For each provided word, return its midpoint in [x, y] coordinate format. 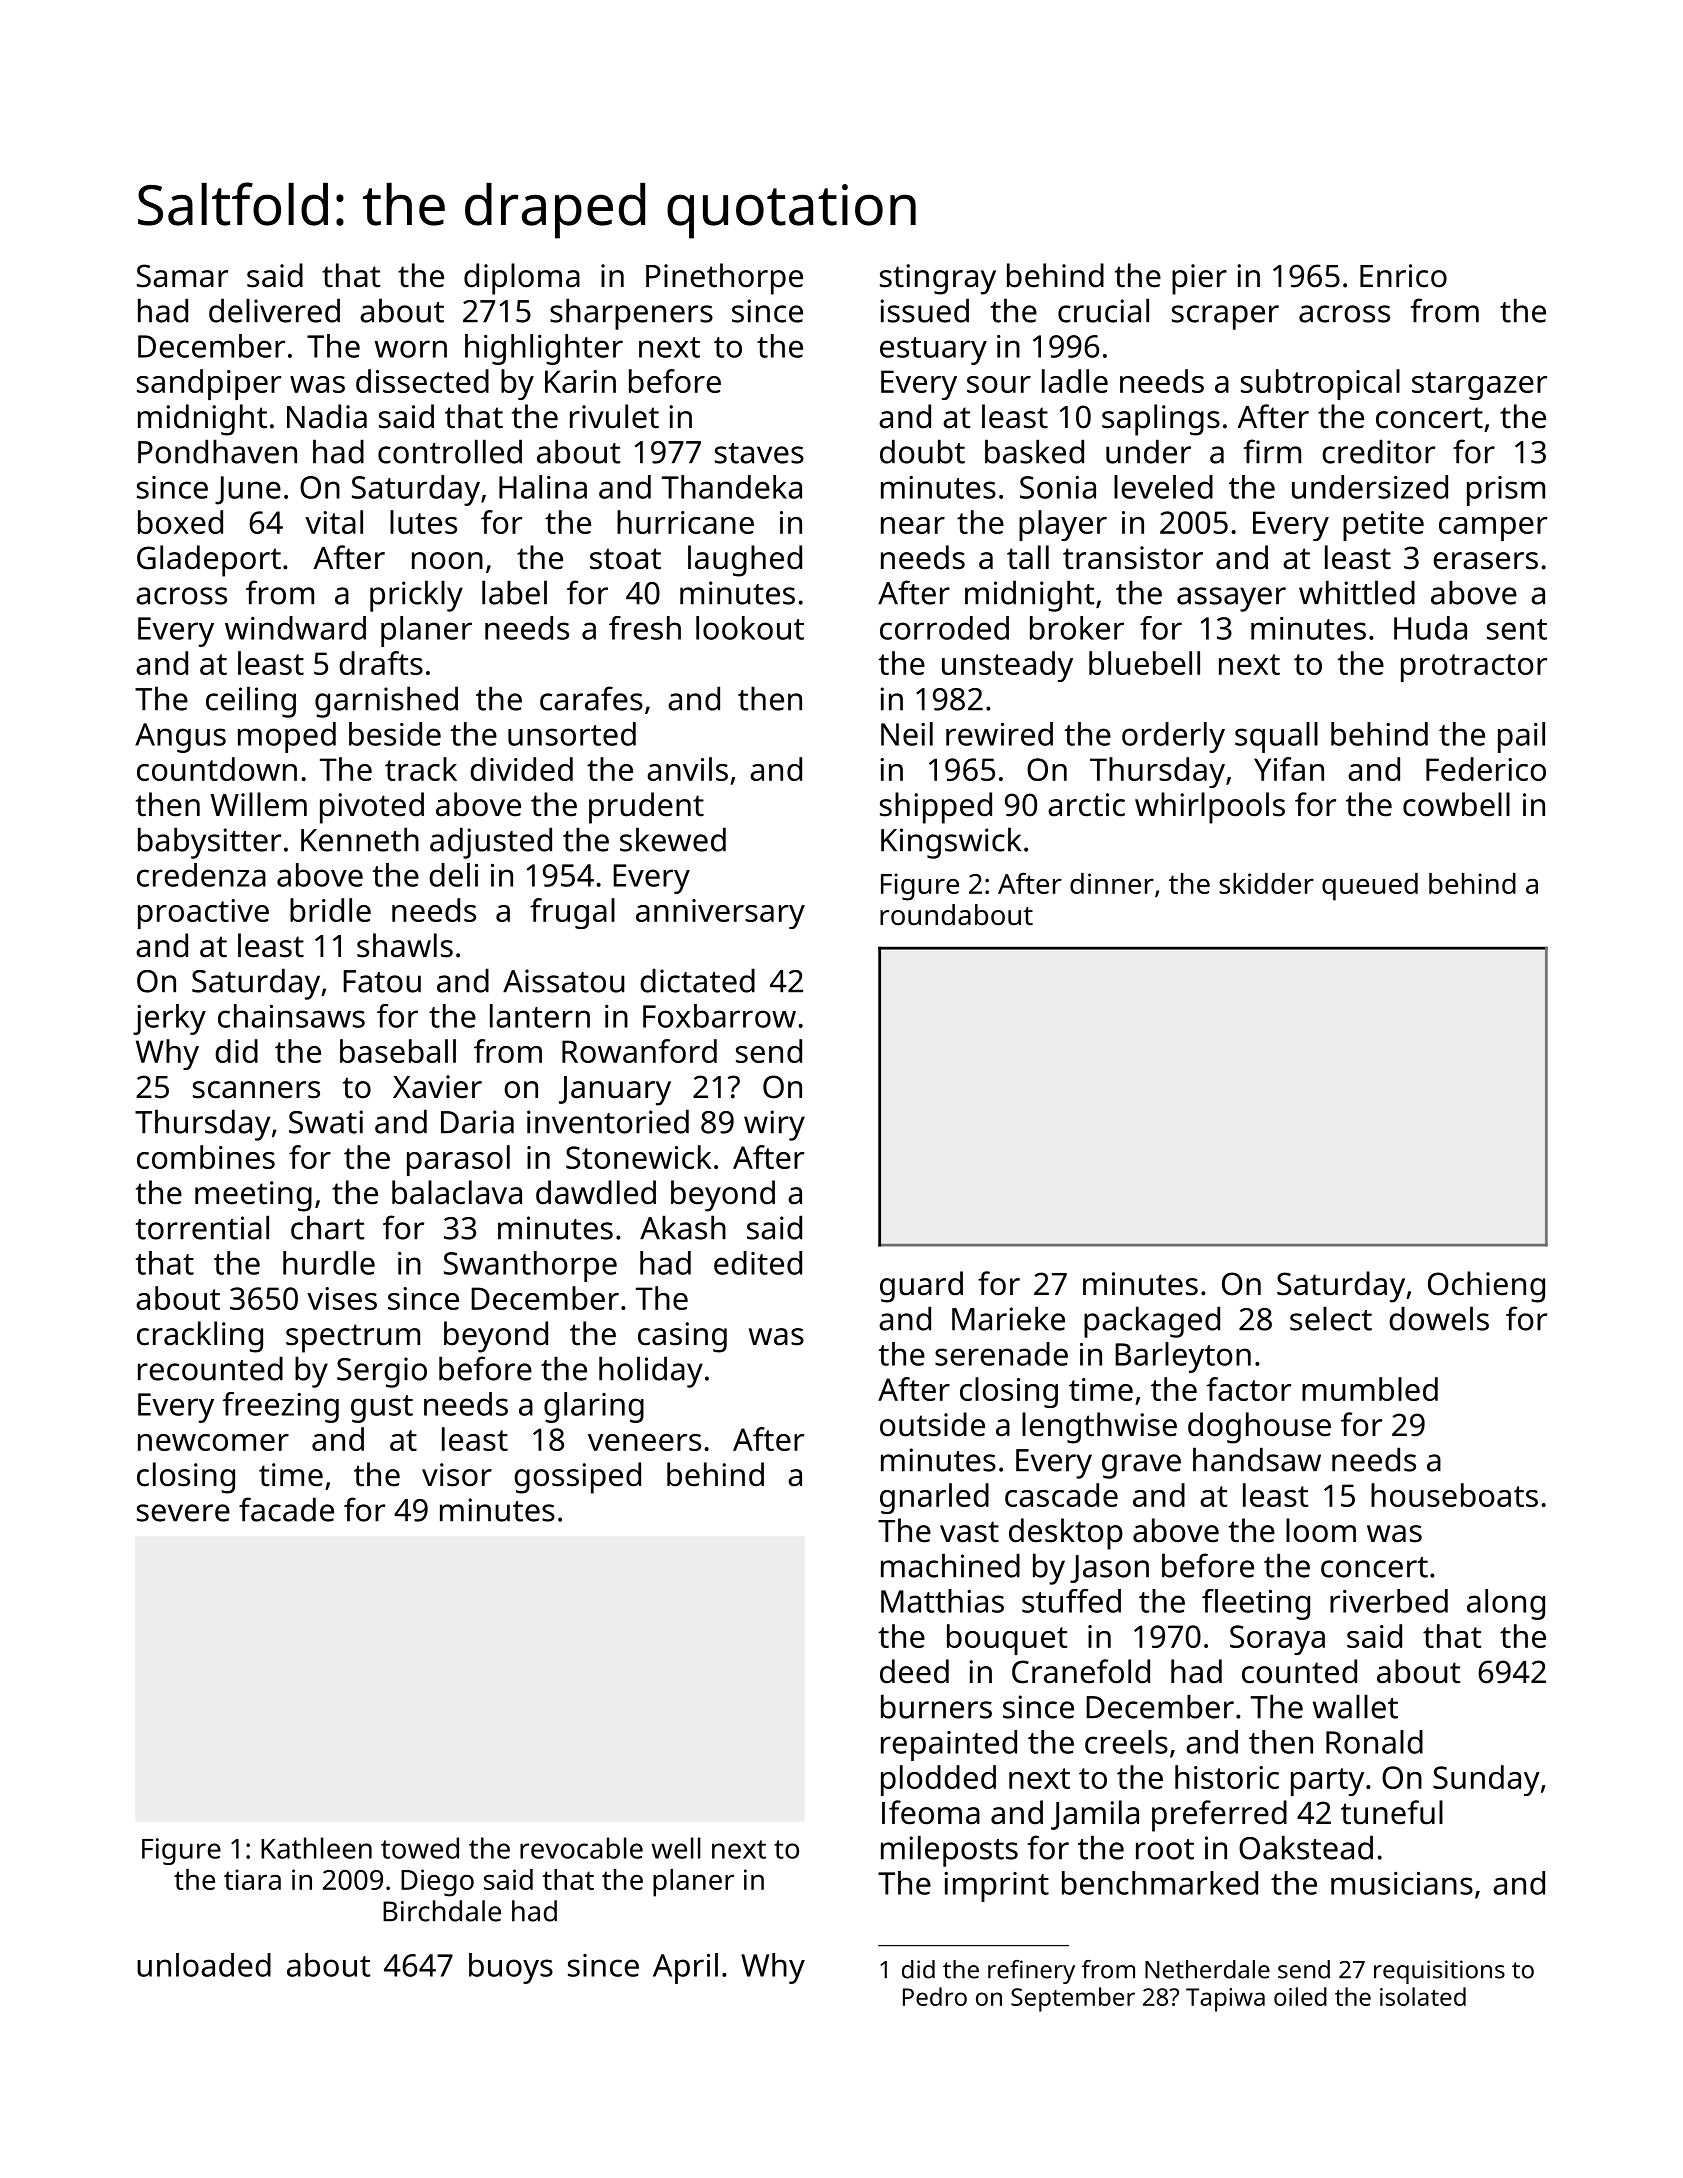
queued [1370, 887]
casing [682, 1337]
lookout [750, 628]
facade [286, 1509]
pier [1199, 279]
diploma [522, 279]
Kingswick [951, 843]
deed [914, 1671]
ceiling [251, 702]
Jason [1109, 1569]
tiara [252, 1879]
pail [1521, 737]
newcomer [213, 1442]
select [1331, 1318]
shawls [405, 945]
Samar [182, 276]
